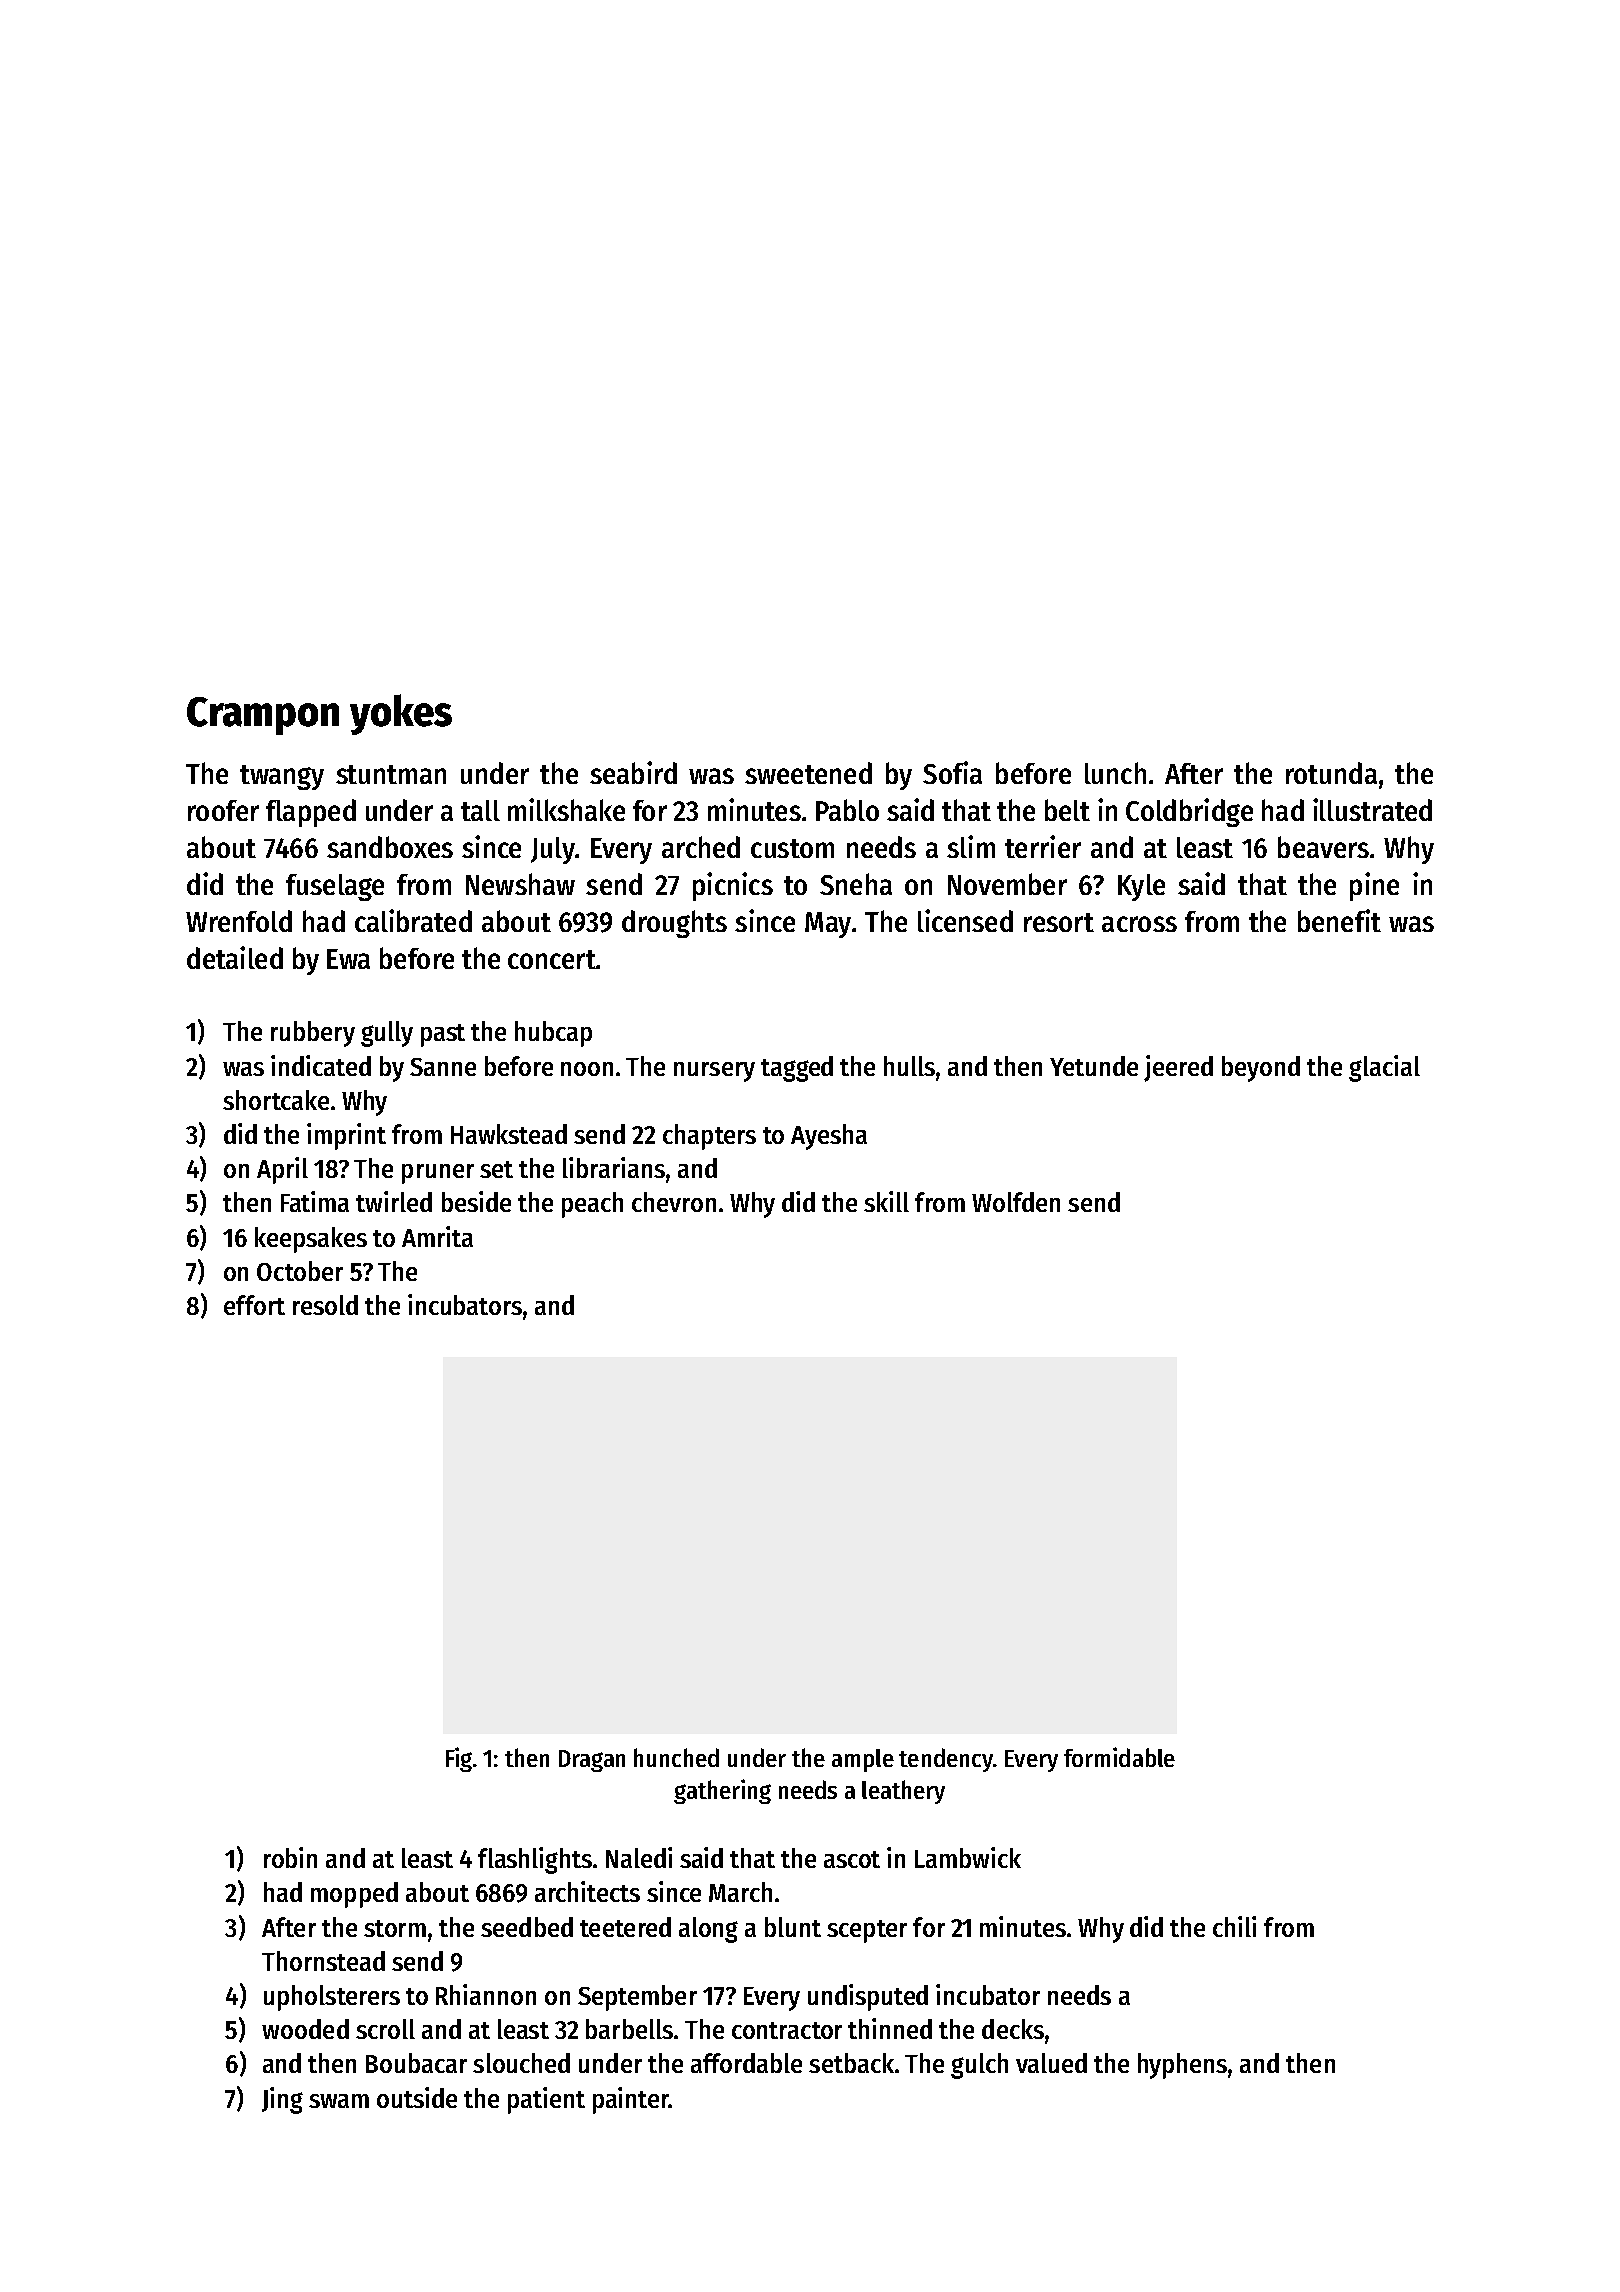 Image resolution: width=1620 pixels, height=2292 pixels. What do you see at coordinates (263, 716) in the image?
I see `Crampon` at bounding box center [263, 716].
